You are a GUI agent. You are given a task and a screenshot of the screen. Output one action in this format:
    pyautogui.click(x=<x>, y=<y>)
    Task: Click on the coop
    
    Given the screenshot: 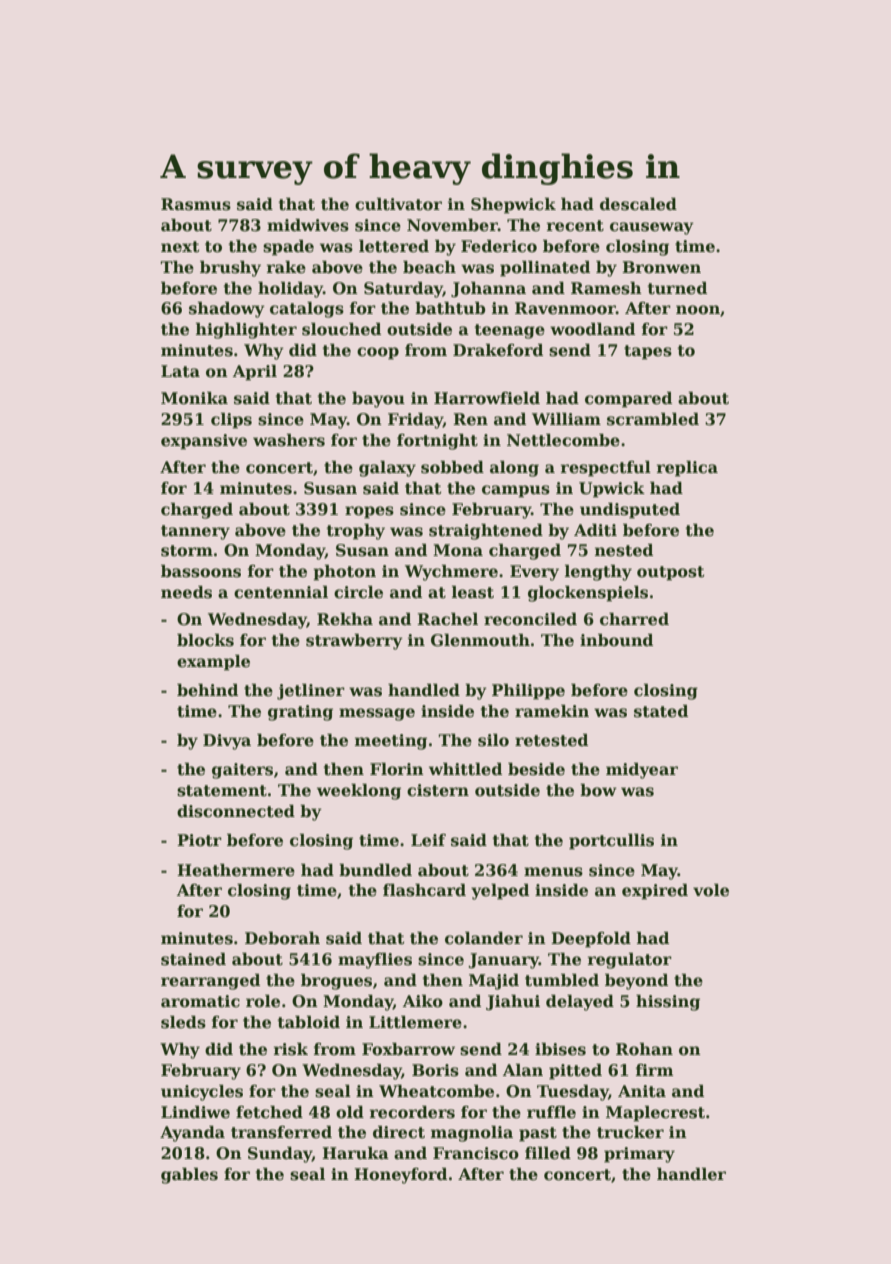 What is the action you would take?
    pyautogui.click(x=378, y=353)
